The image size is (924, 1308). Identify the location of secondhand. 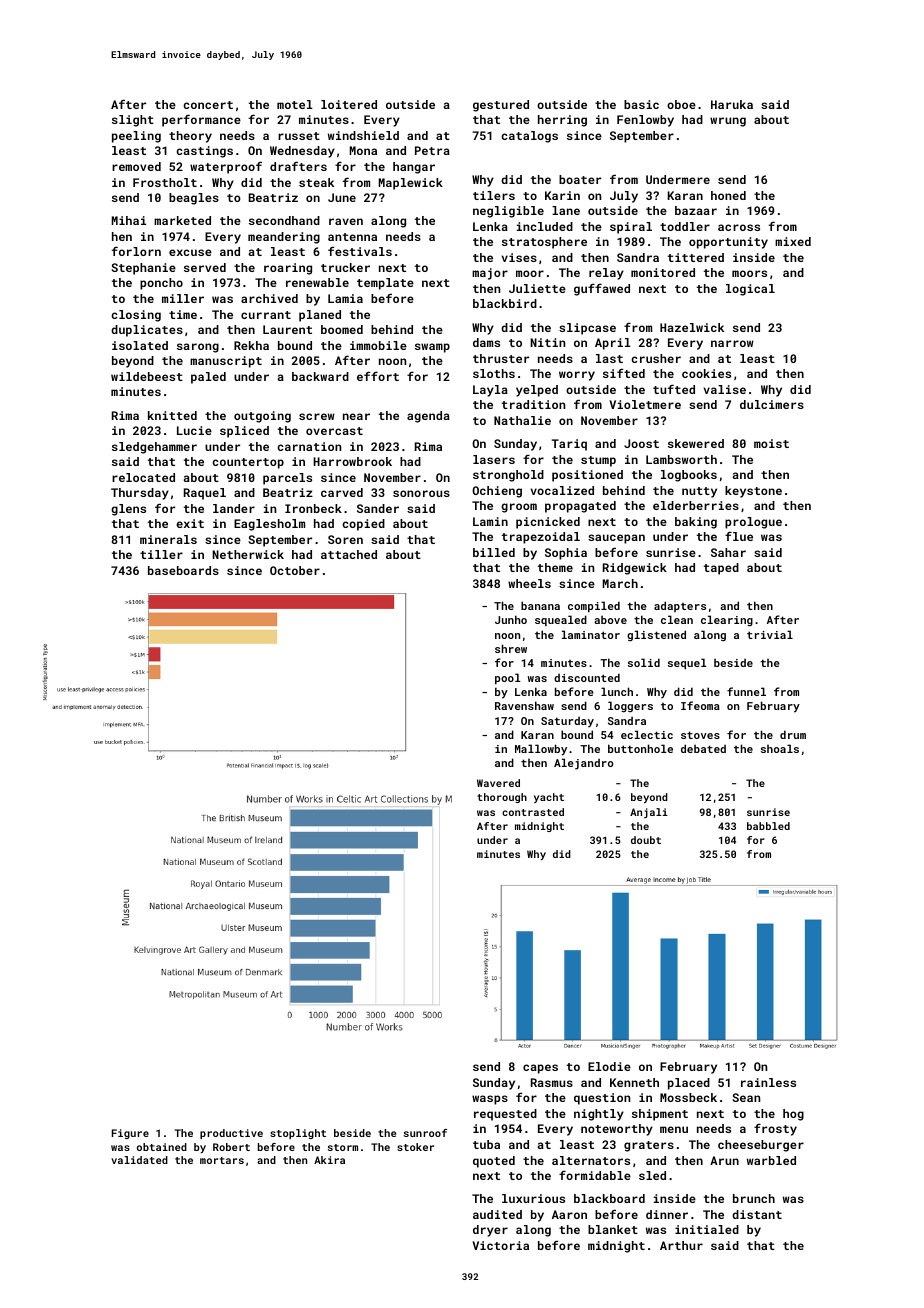
(284, 220).
